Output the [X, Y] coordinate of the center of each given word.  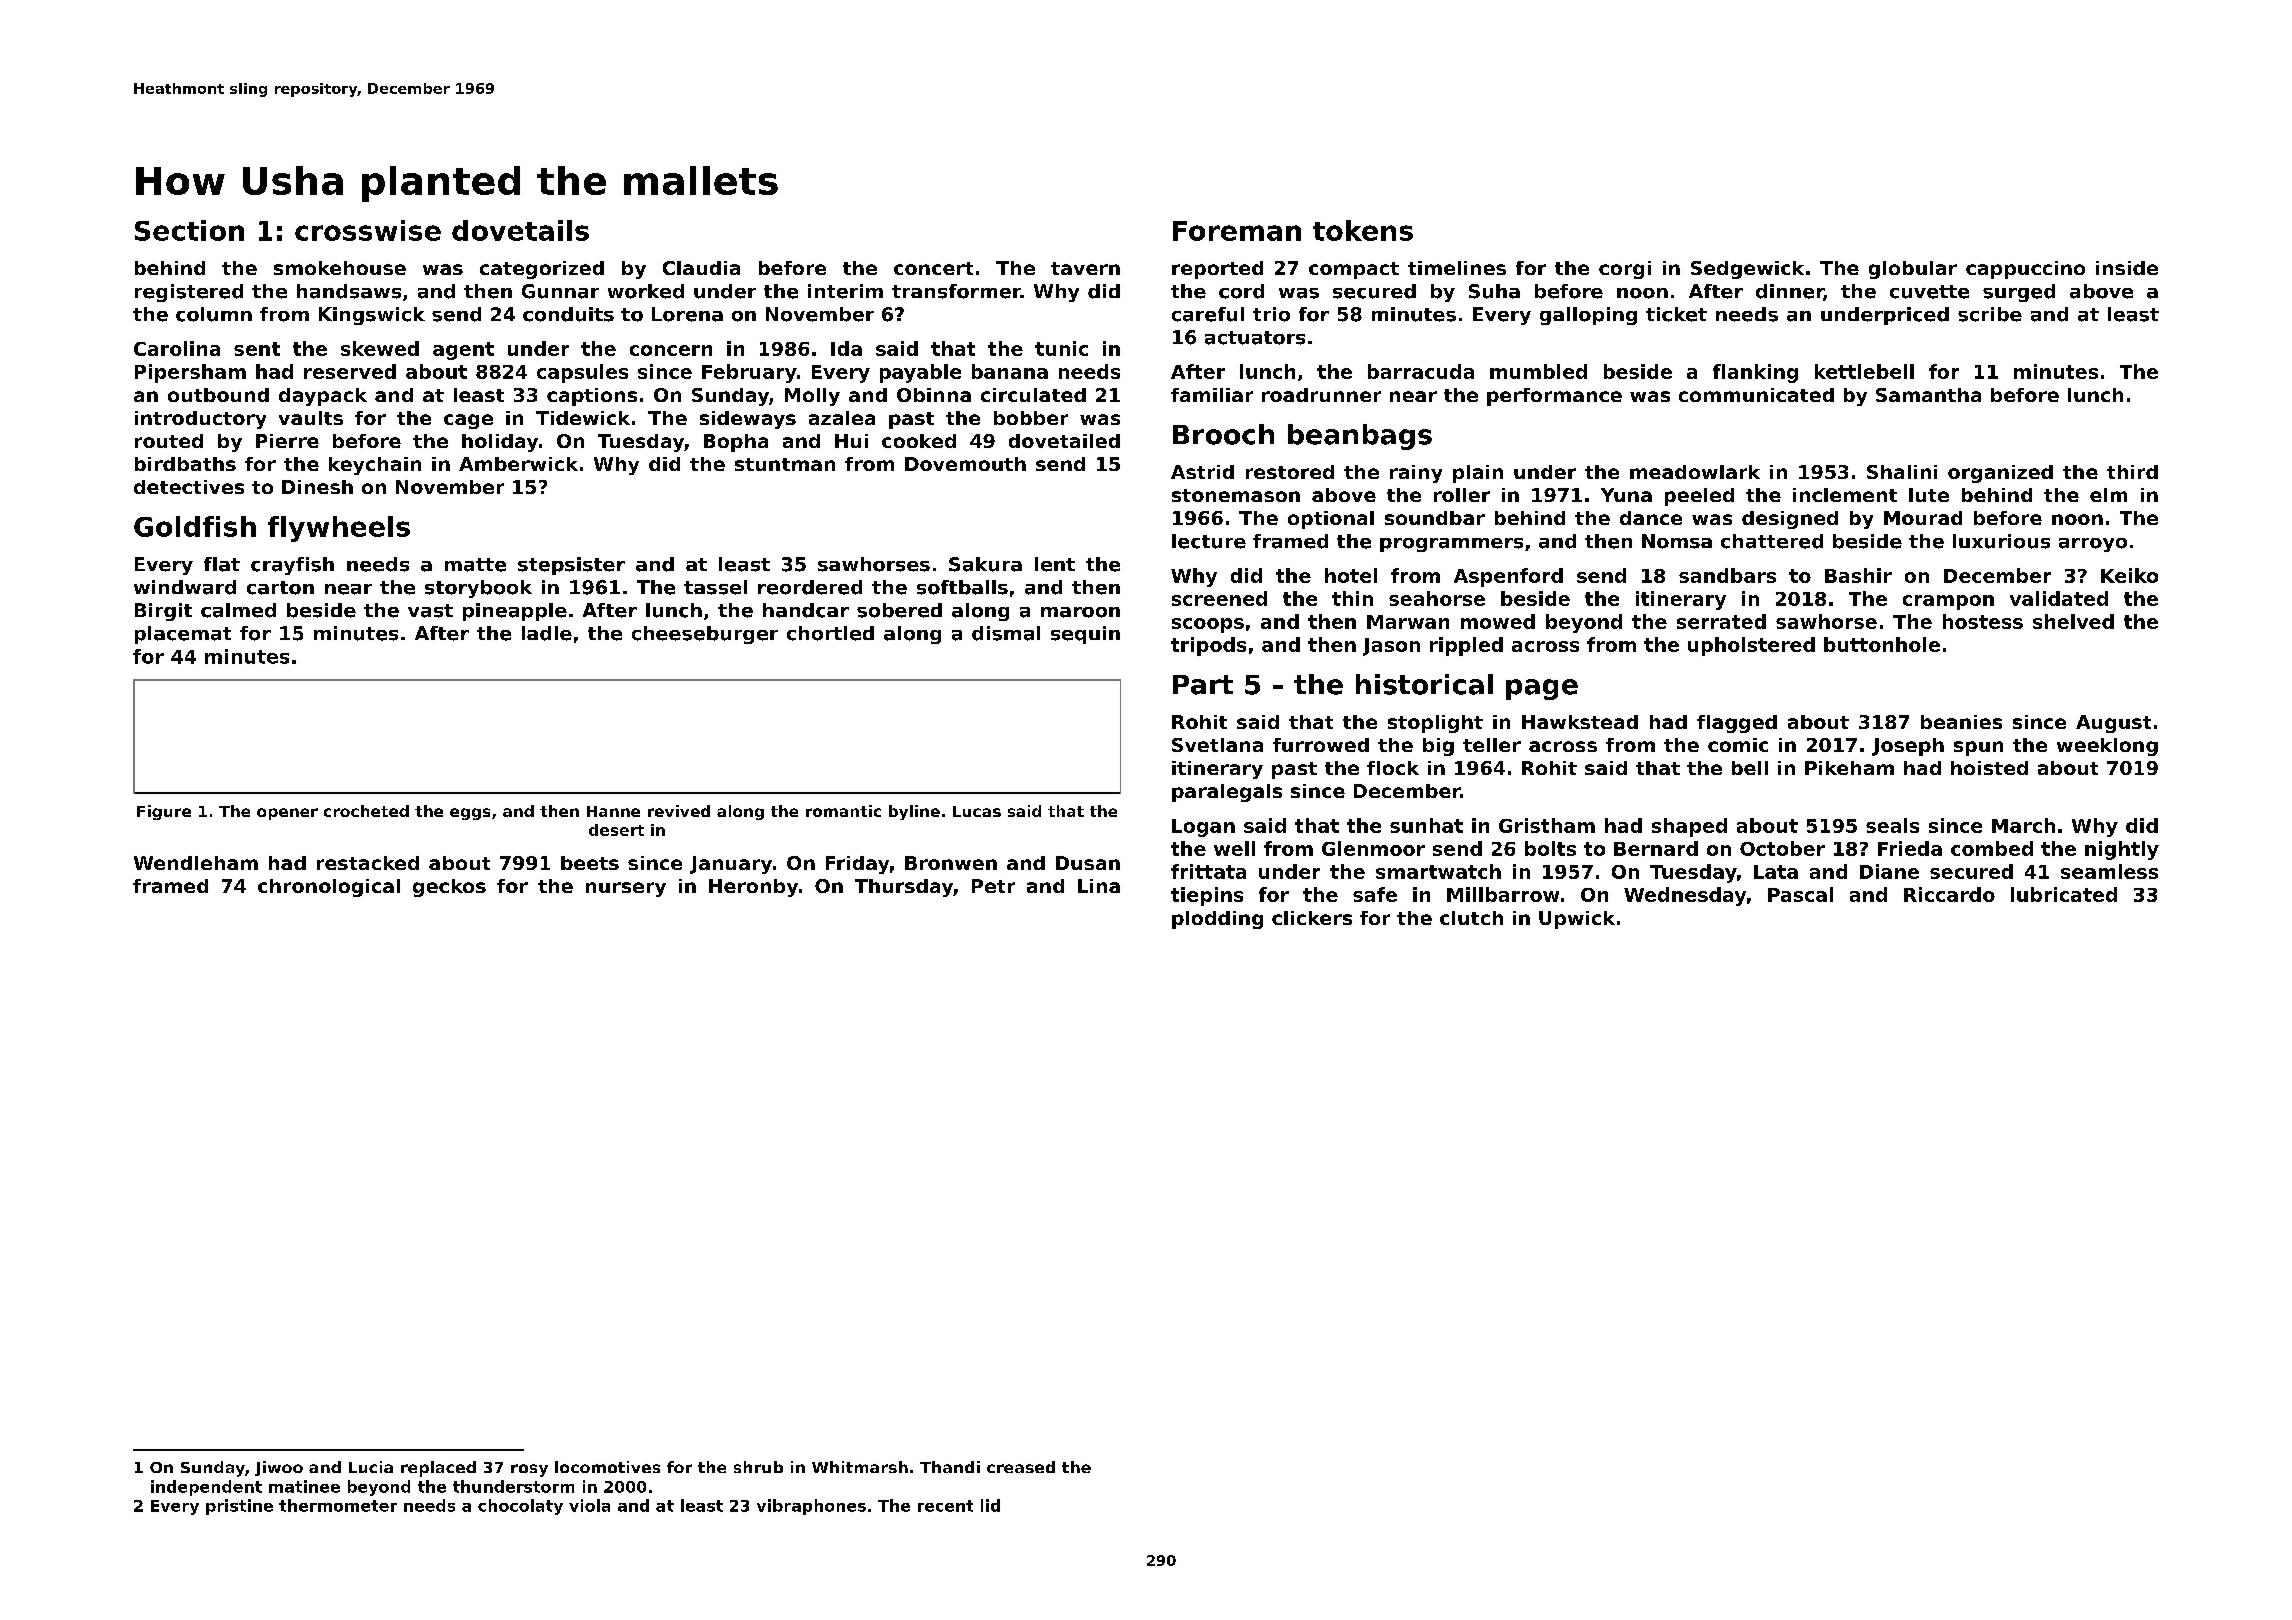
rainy [1416, 474]
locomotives [607, 1467]
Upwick [1577, 920]
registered [189, 293]
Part [1203, 685]
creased [1021, 1467]
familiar [1212, 395]
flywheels [339, 529]
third [2132, 472]
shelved [2073, 621]
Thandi [950, 1467]
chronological [329, 888]
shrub [758, 1467]
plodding [1217, 920]
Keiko [2129, 575]
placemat [183, 635]
